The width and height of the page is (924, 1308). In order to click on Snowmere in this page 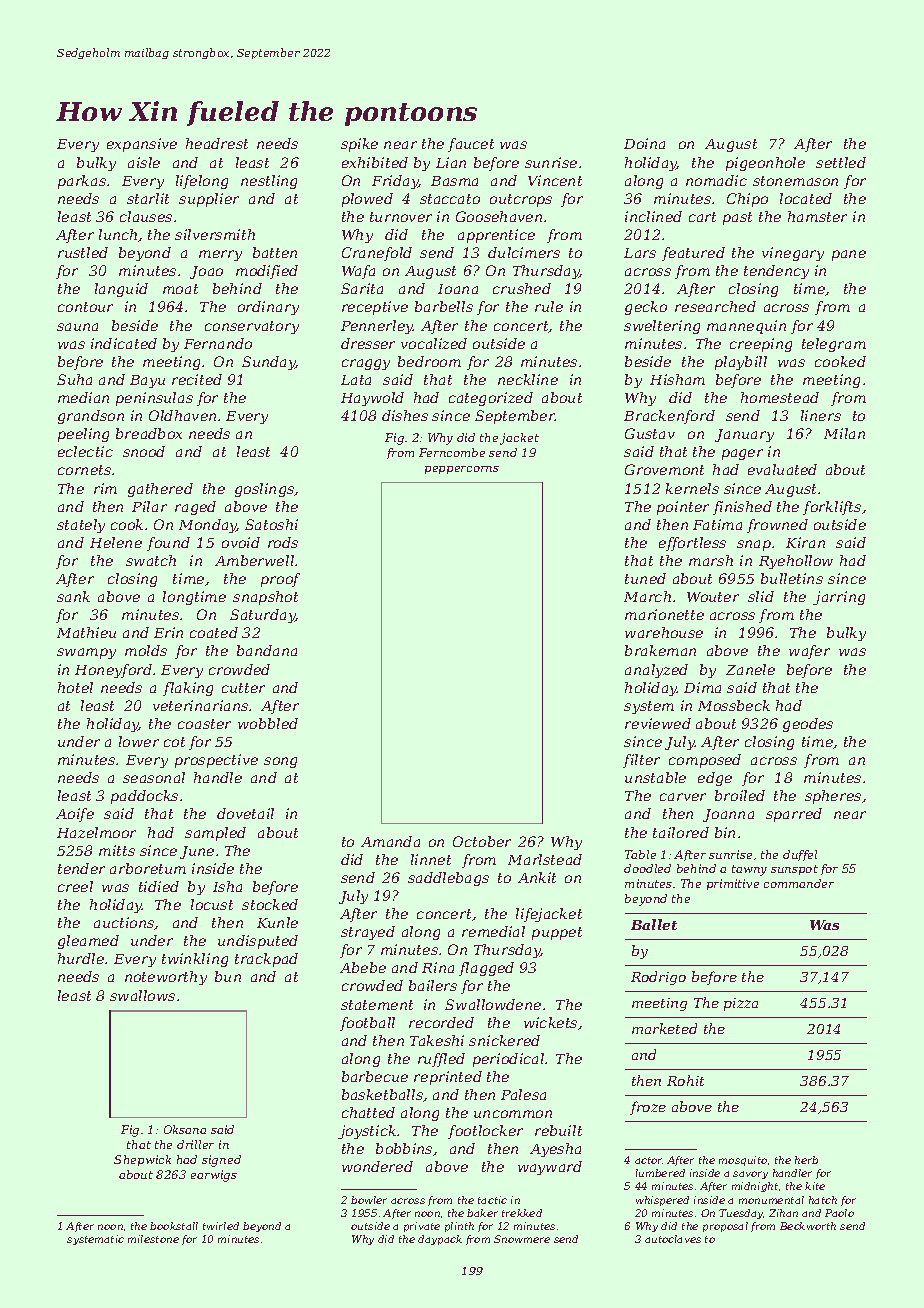, I will do `click(522, 1239)`.
